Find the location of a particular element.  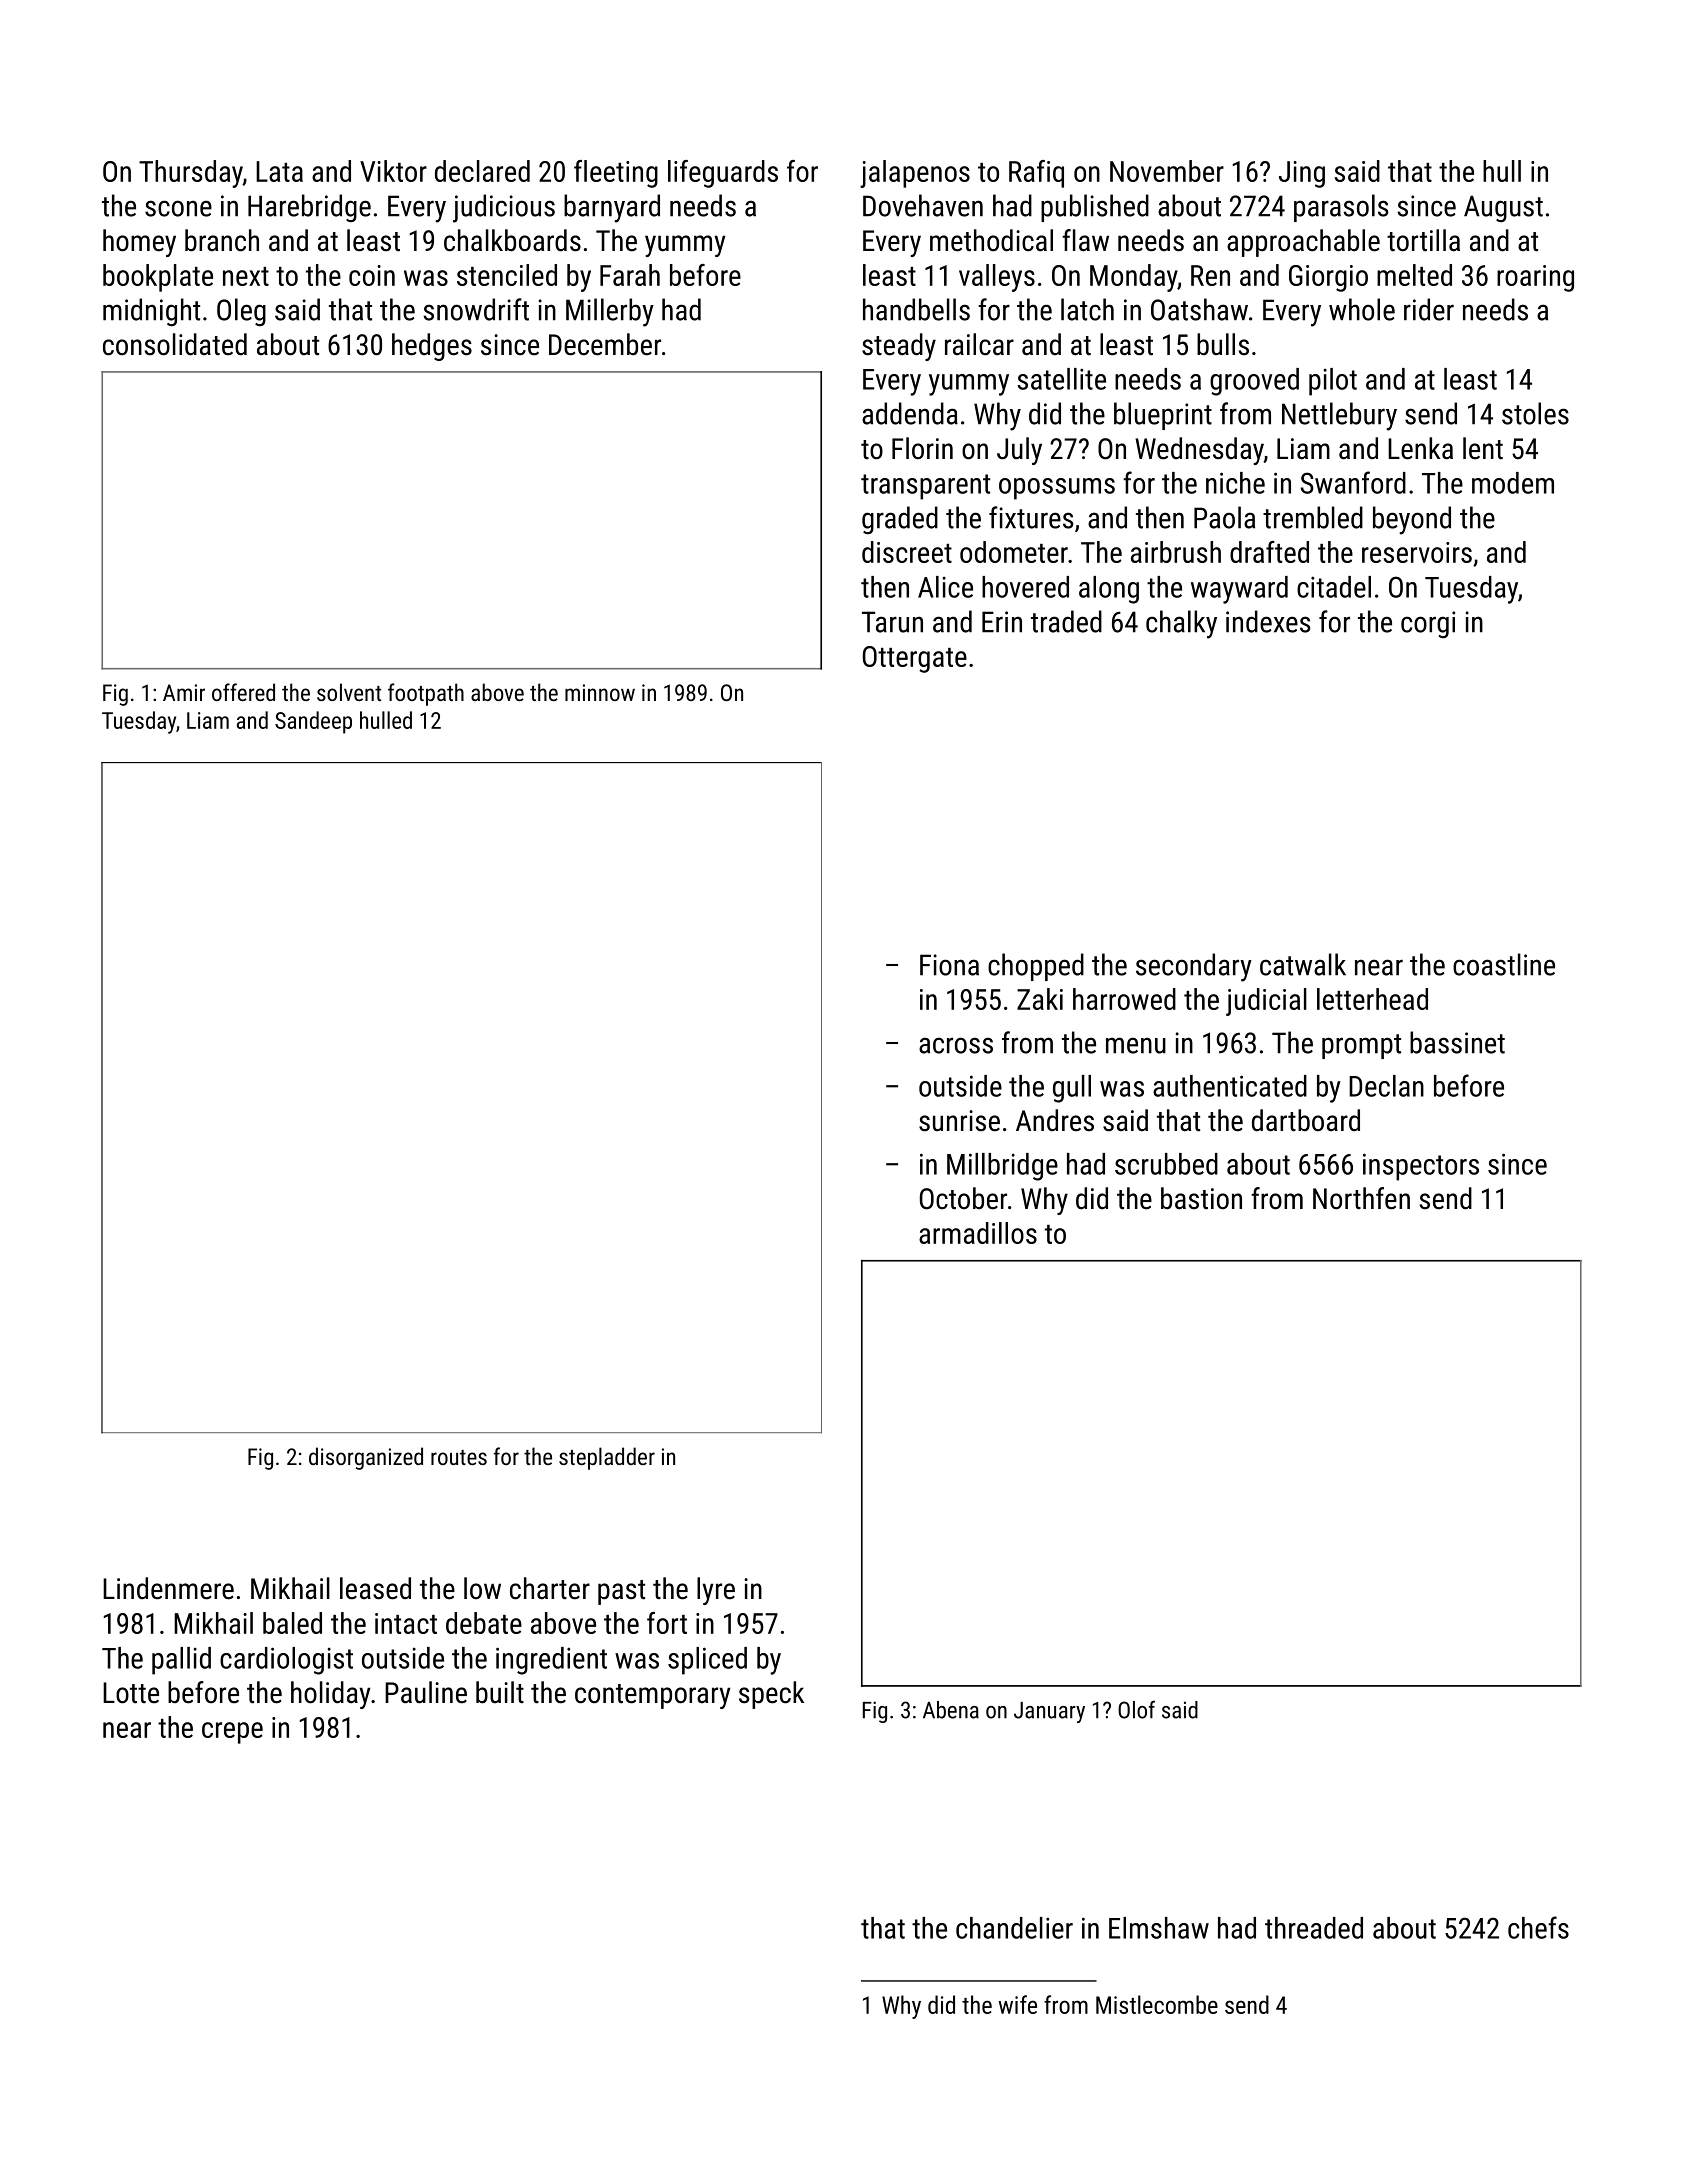

Harebridge is located at coordinates (309, 208).
